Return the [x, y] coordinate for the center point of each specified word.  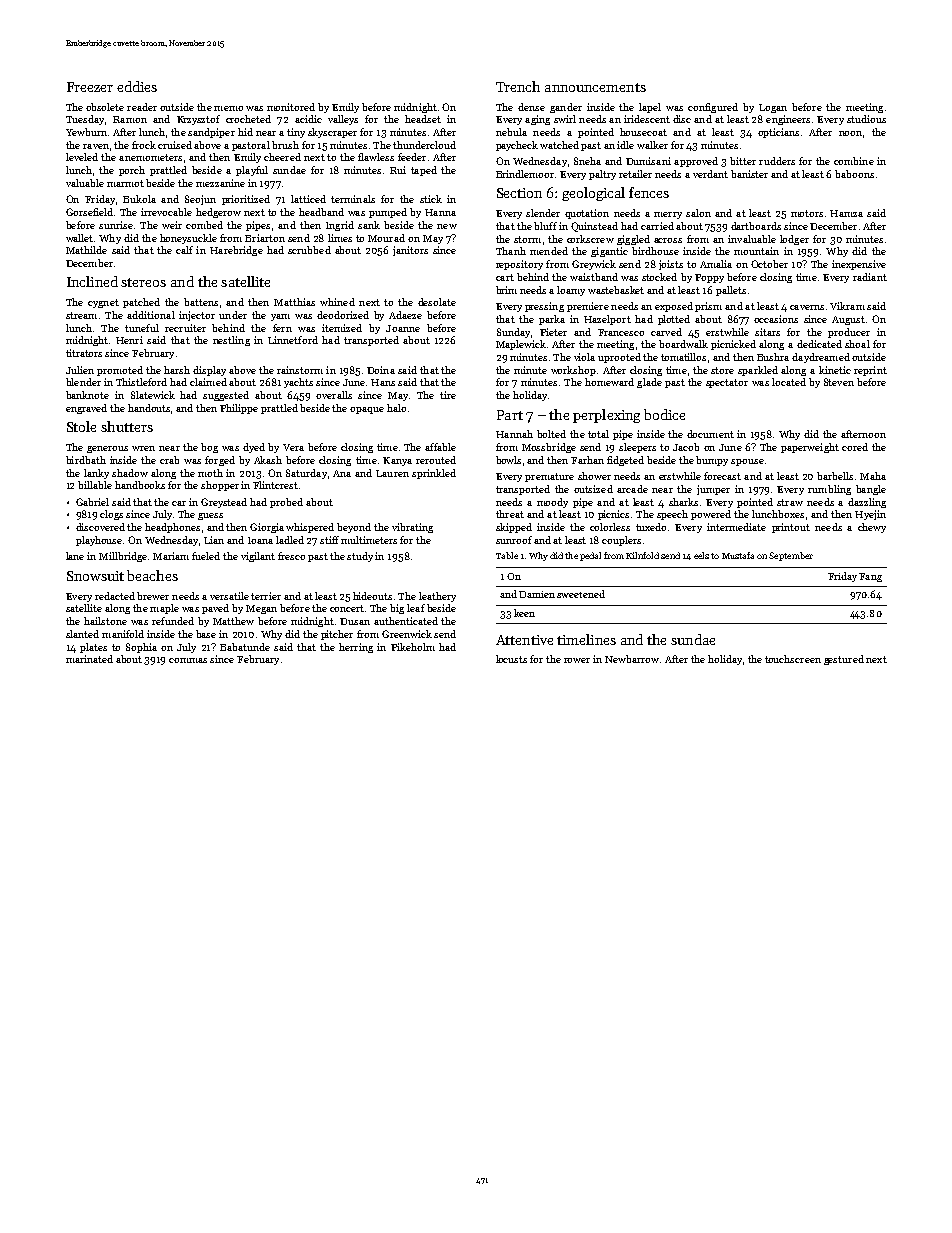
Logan [773, 108]
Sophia [141, 648]
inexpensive [859, 265]
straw [790, 502]
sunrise [116, 225]
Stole [81, 426]
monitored [291, 107]
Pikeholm [413, 647]
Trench [518, 86]
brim [506, 290]
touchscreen [793, 659]
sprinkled [434, 474]
